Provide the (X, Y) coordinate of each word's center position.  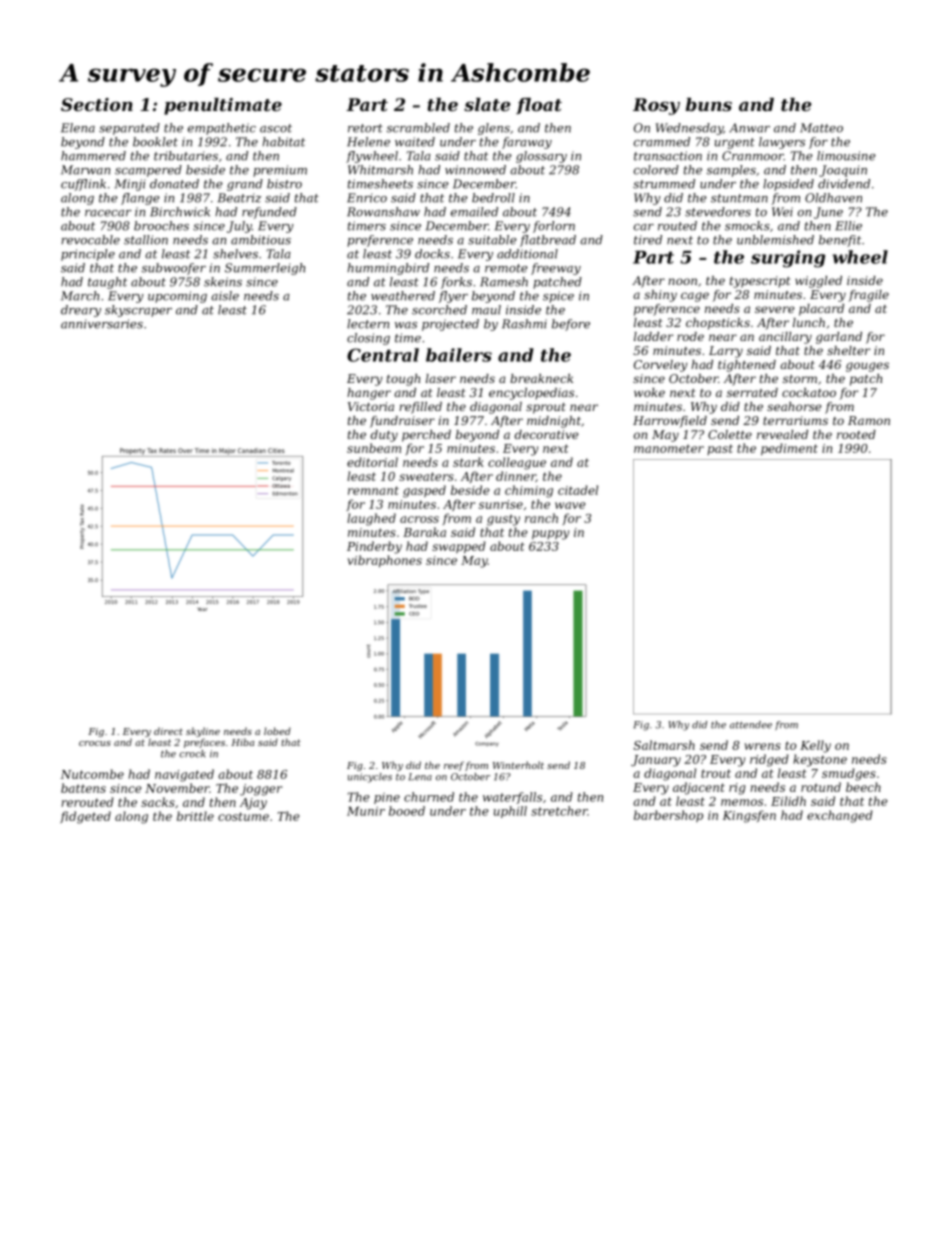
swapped (459, 547)
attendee (751, 725)
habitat (283, 142)
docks (432, 254)
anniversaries (102, 324)
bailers (459, 355)
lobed (277, 731)
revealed (782, 434)
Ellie (848, 226)
